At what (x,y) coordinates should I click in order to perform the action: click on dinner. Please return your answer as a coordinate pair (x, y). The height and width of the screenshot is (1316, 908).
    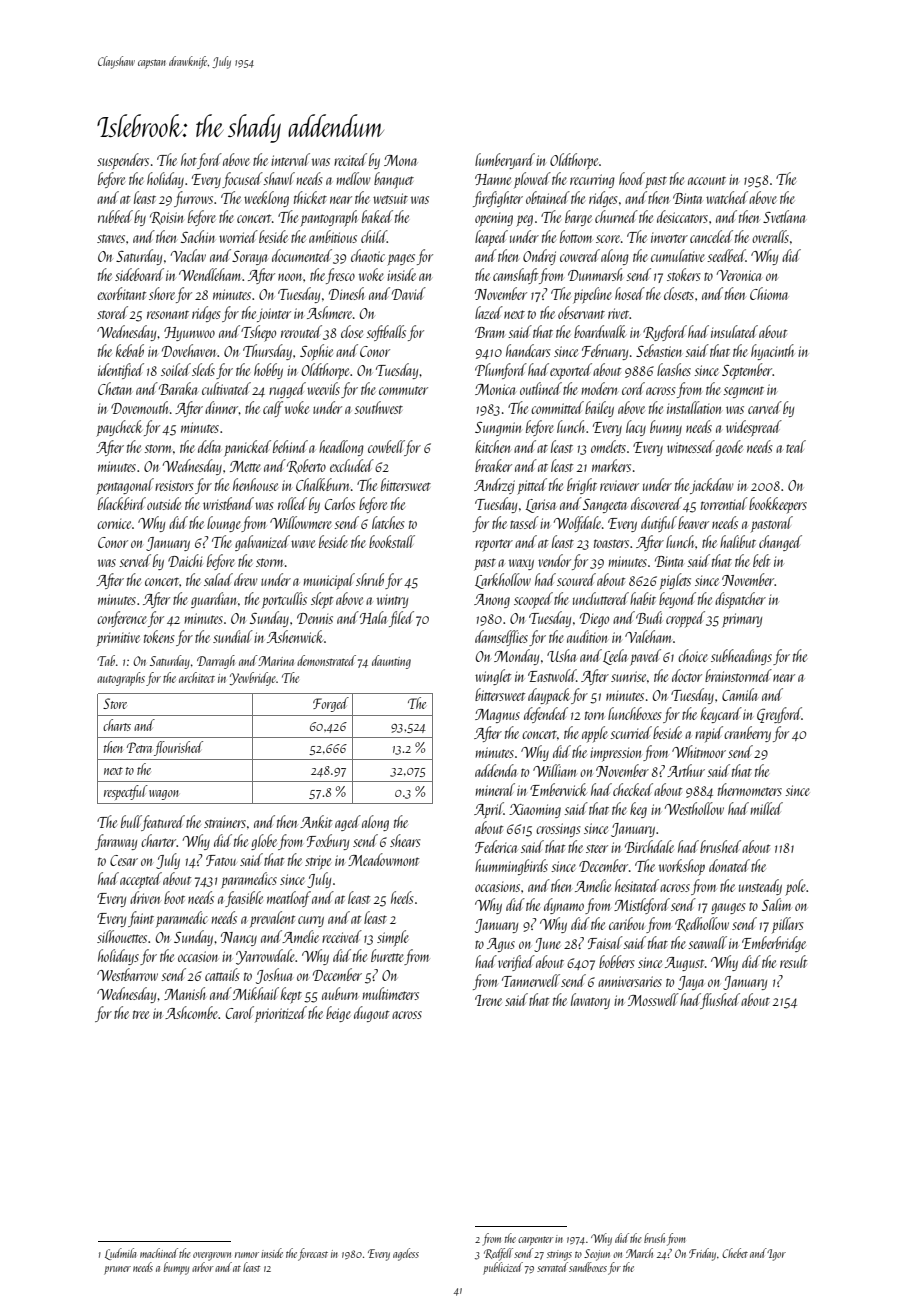
    Looking at the image, I should click on (221, 407).
